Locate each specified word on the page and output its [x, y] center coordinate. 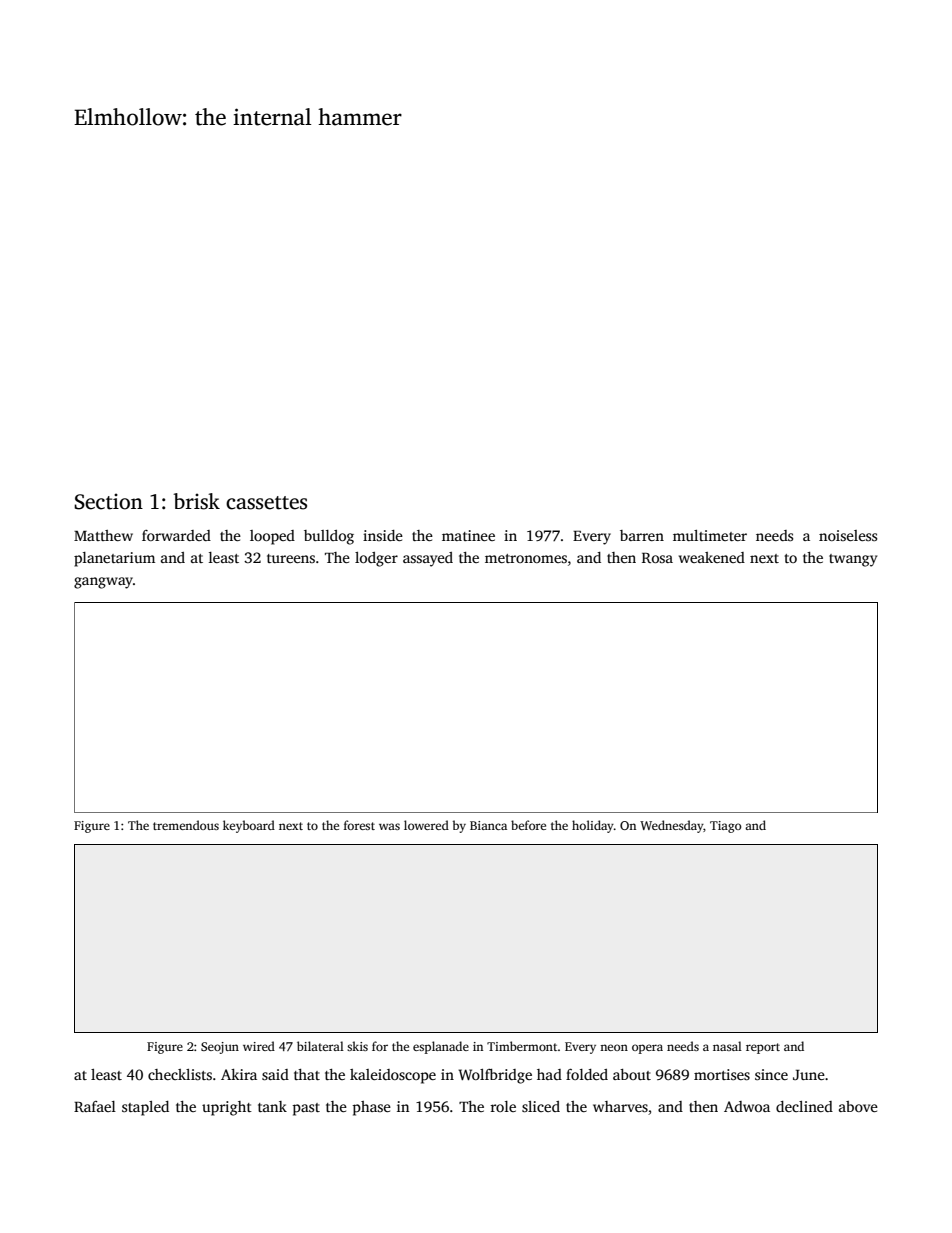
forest [359, 825]
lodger [376, 559]
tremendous [186, 825]
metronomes [526, 558]
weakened [712, 557]
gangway [103, 583]
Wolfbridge [495, 1076]
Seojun [220, 1048]
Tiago [725, 827]
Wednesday [671, 826]
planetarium [114, 559]
